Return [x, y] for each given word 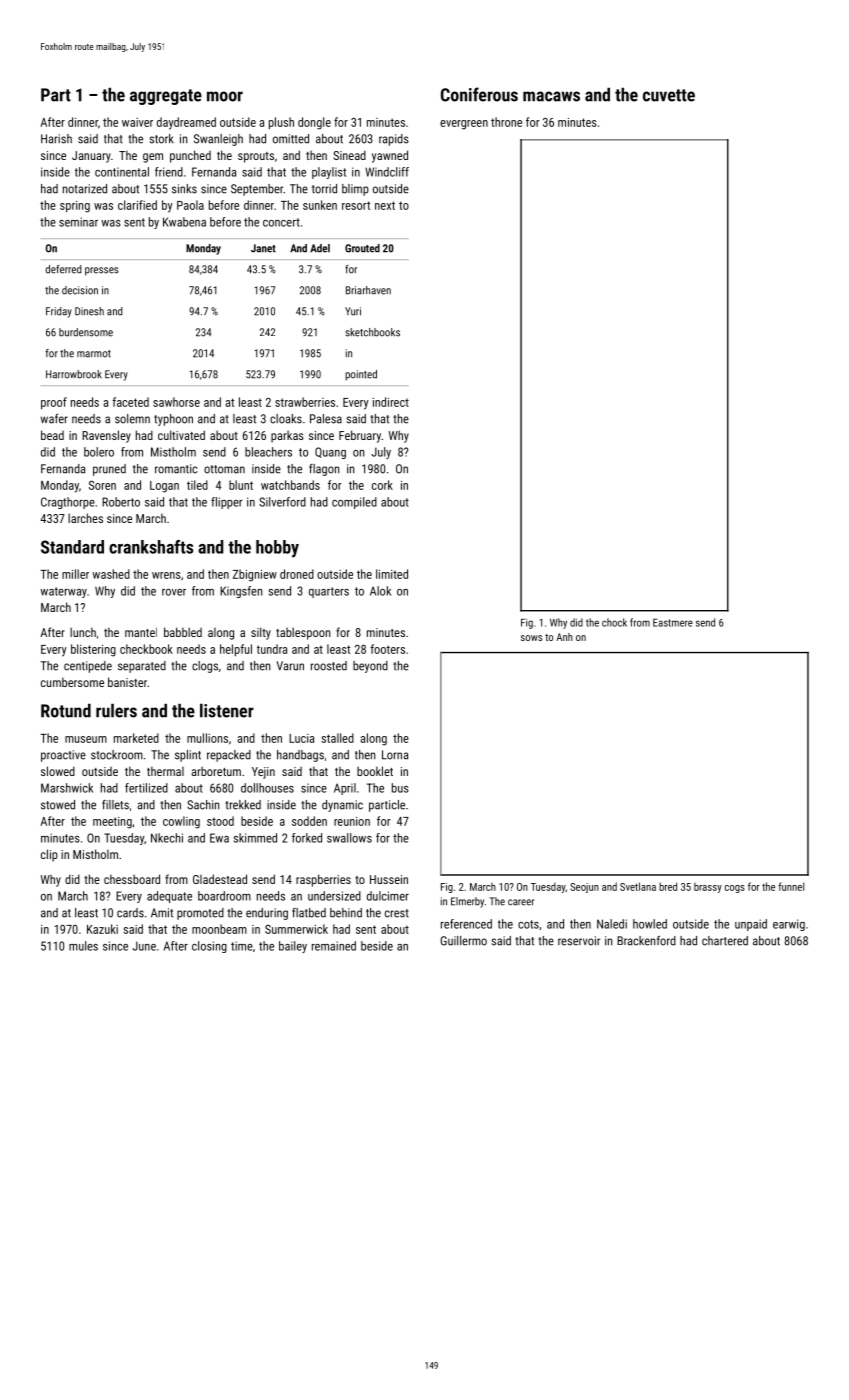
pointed [361, 375]
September [257, 190]
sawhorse [176, 402]
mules [83, 946]
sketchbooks [373, 332]
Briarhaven [368, 290]
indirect [391, 402]
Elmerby [467, 902]
